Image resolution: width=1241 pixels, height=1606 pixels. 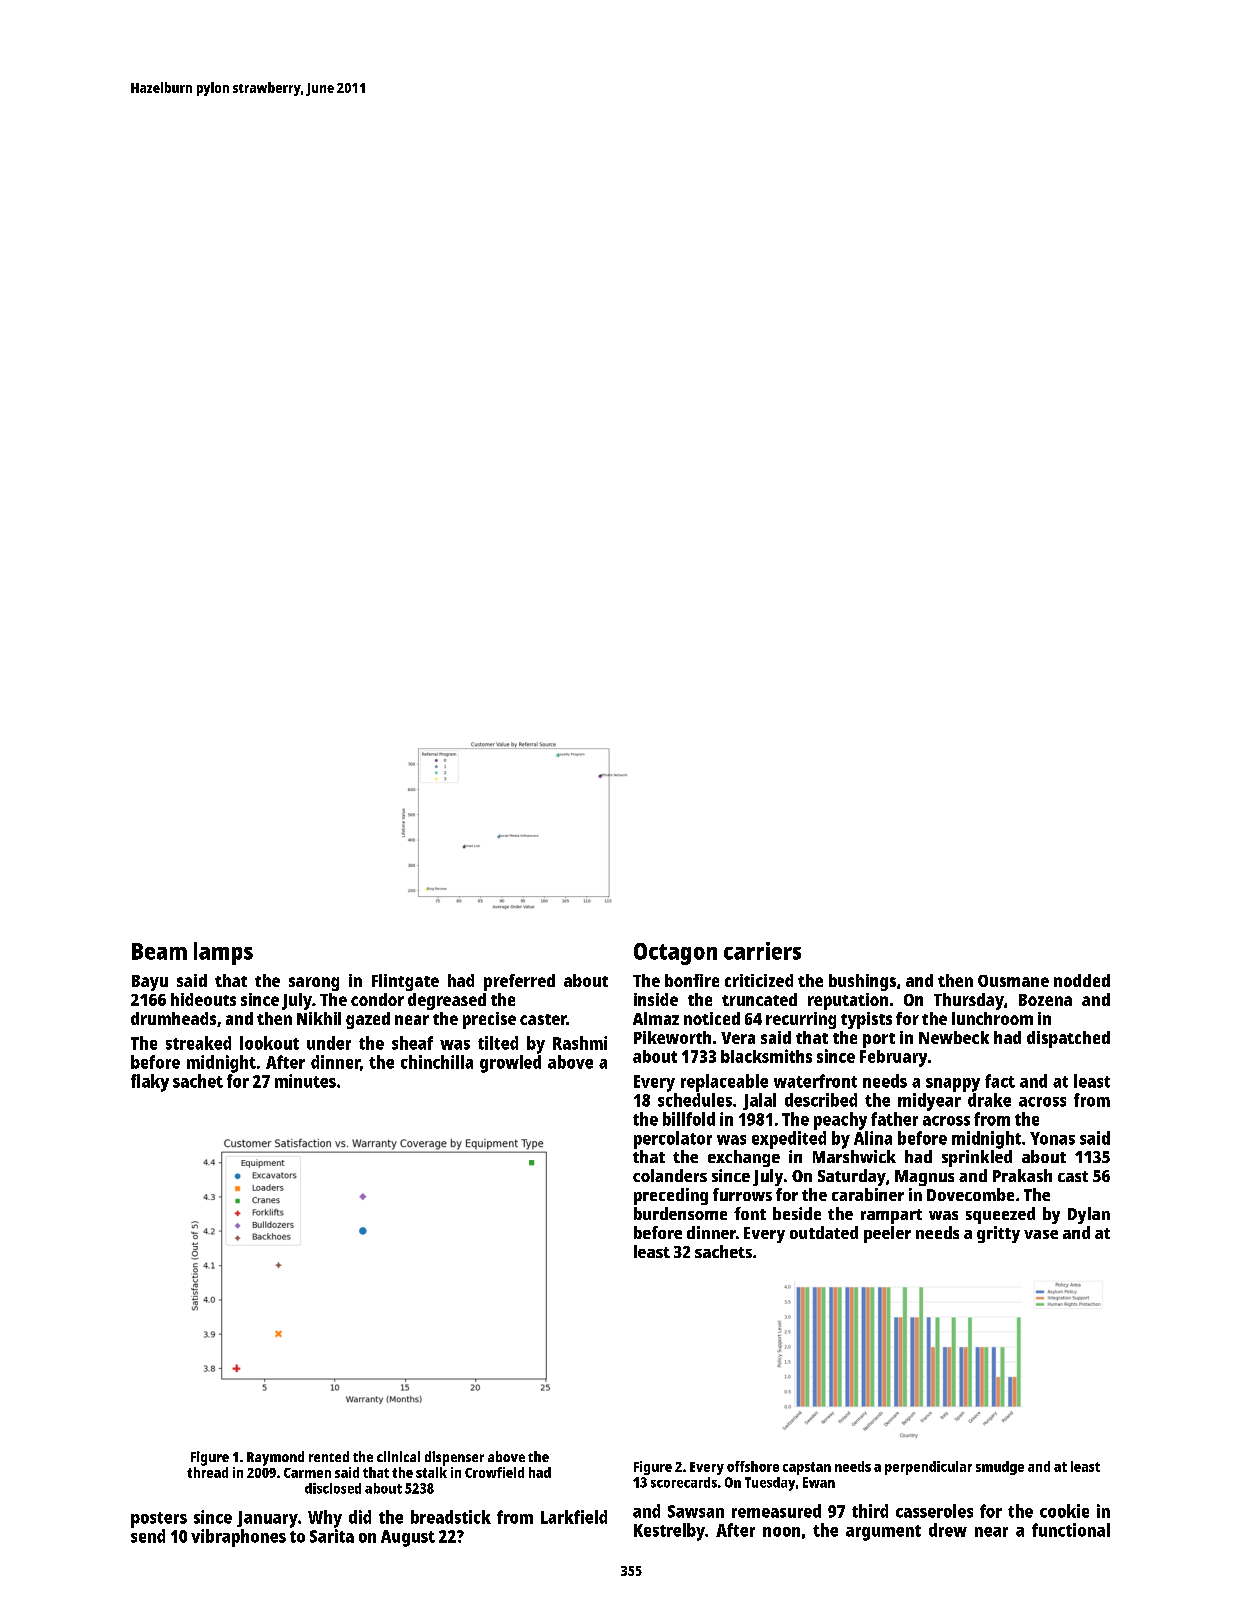 I want to click on Ousmane, so click(x=1013, y=981).
